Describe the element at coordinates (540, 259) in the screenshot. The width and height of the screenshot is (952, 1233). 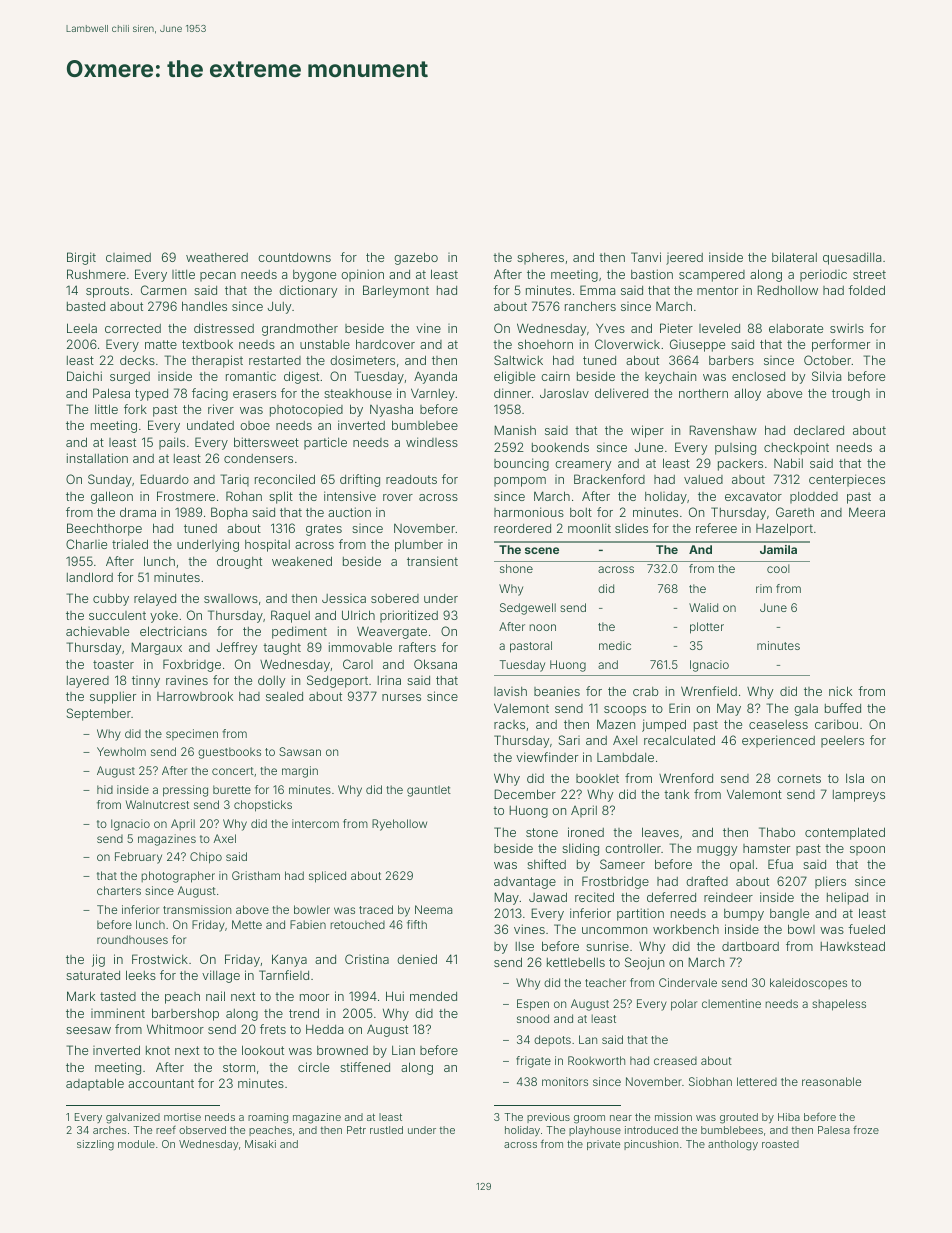
I see `spheres` at that location.
